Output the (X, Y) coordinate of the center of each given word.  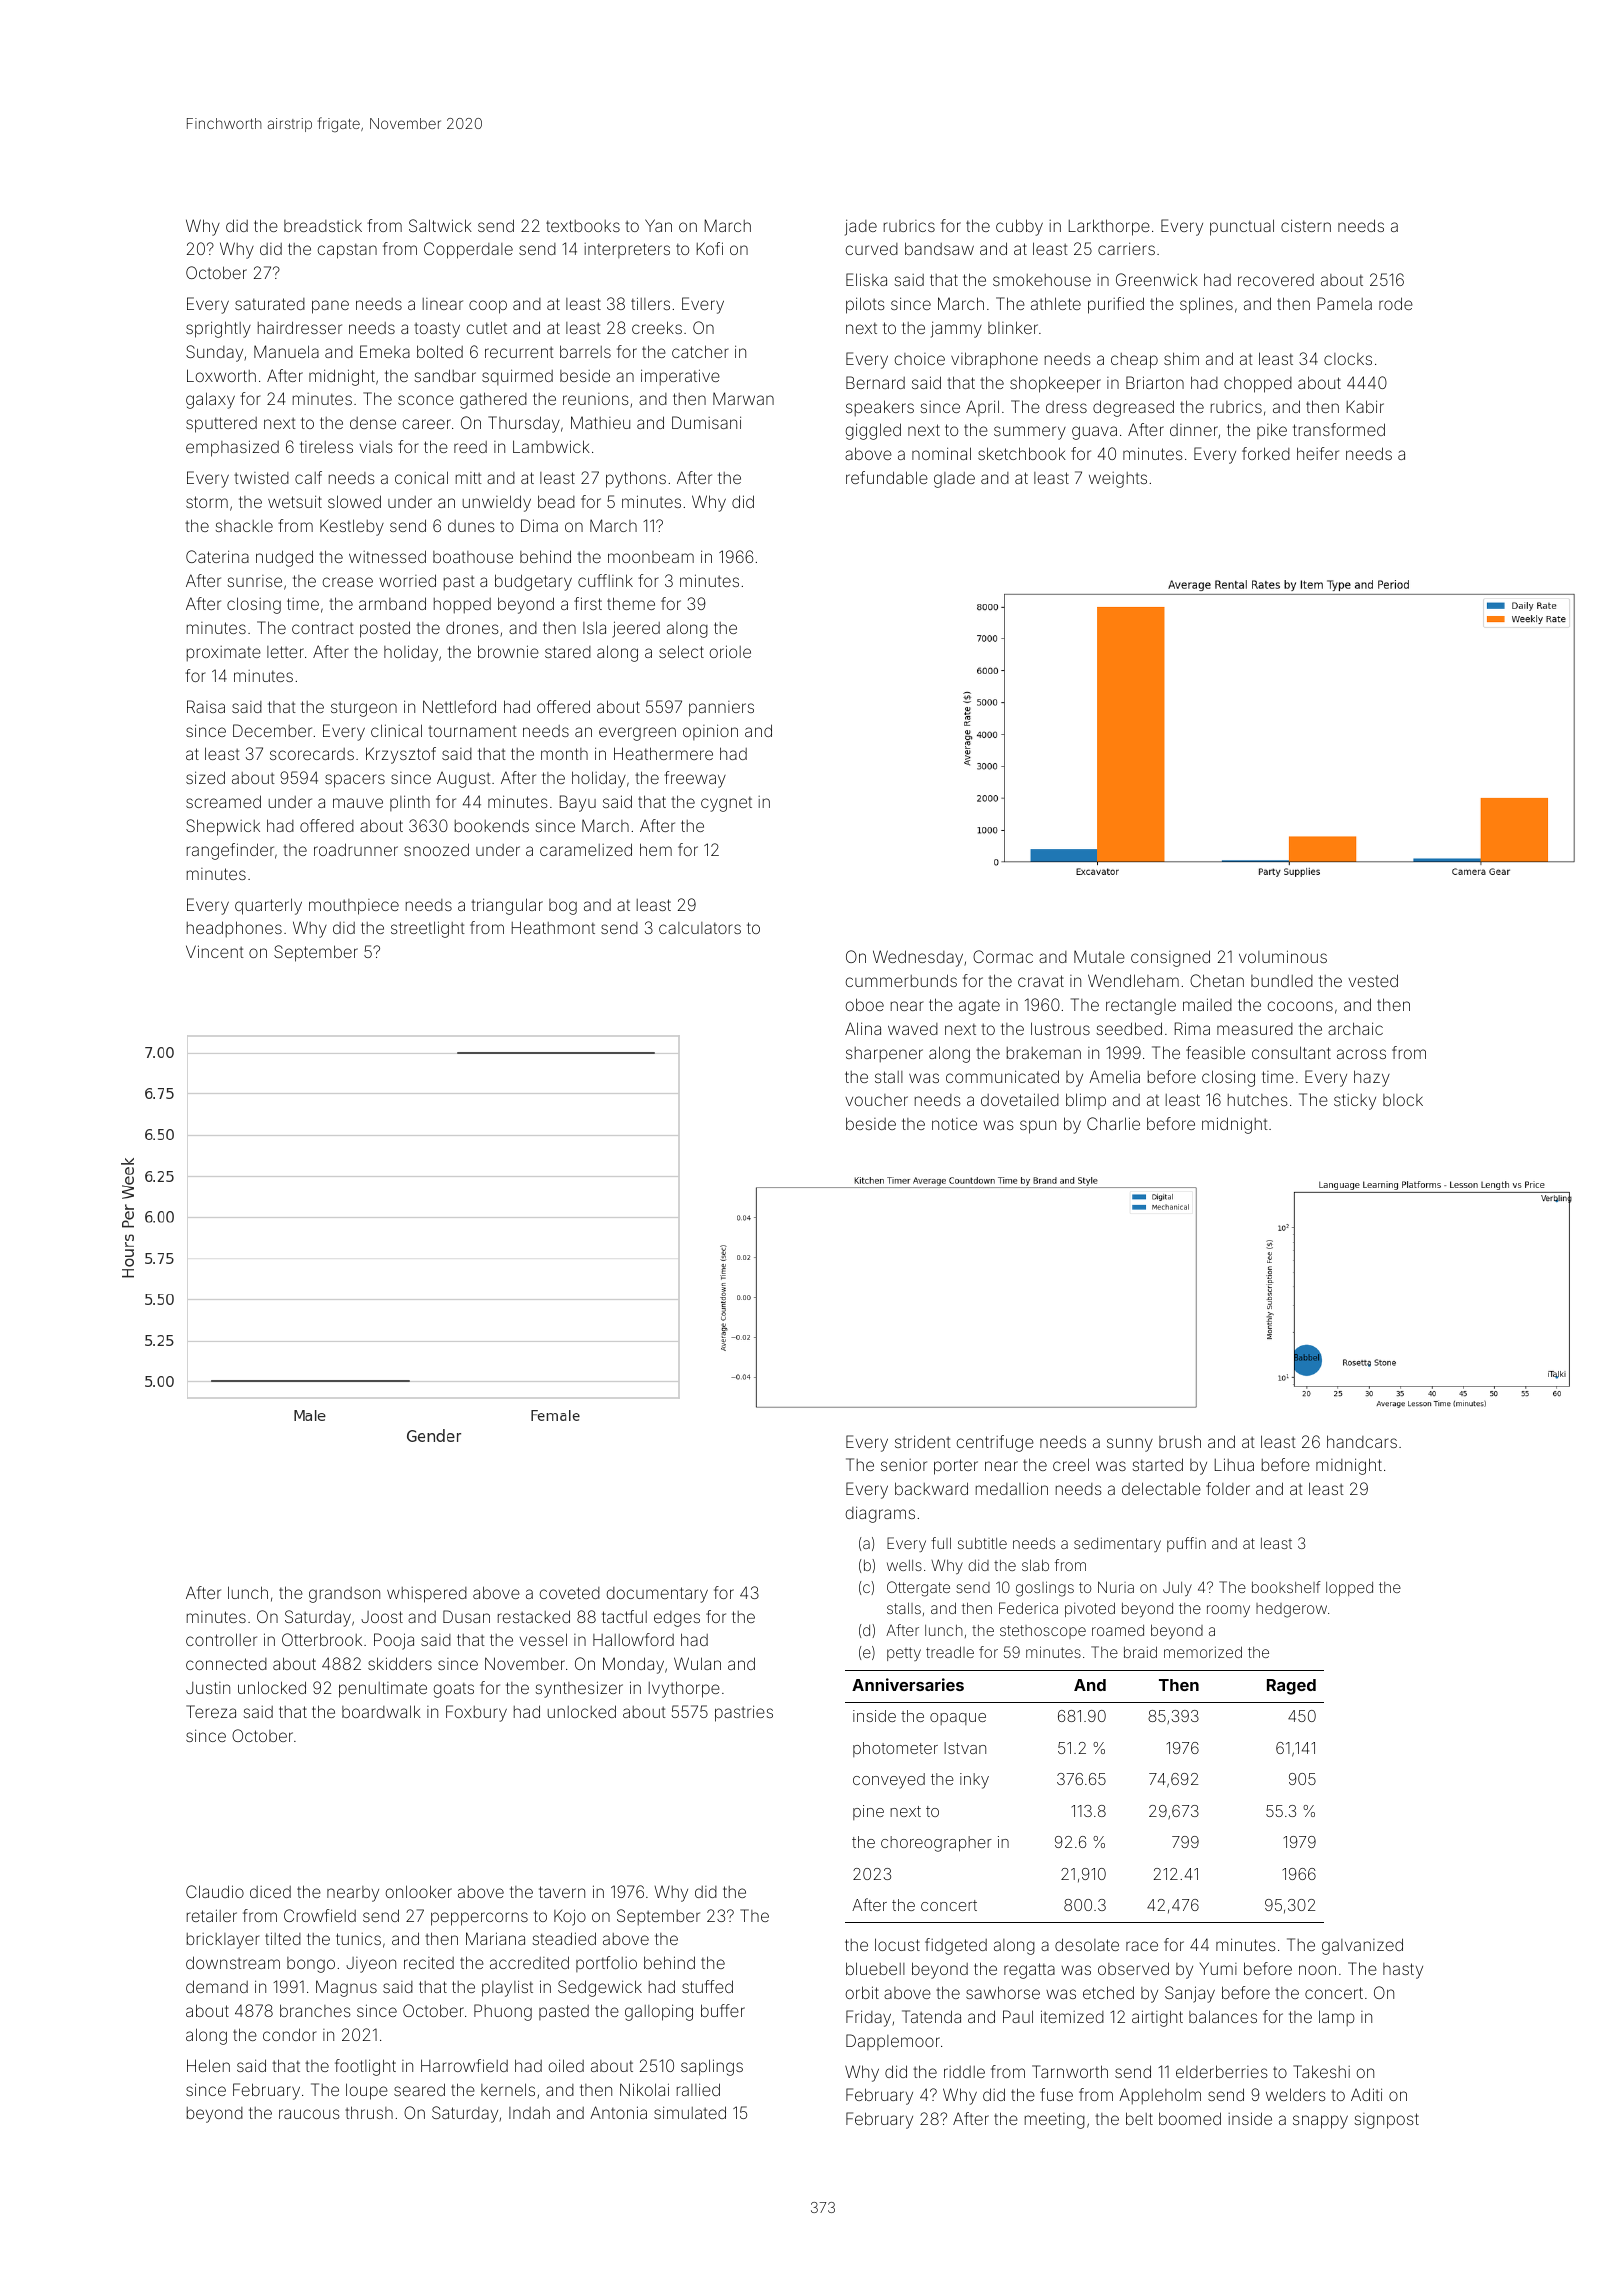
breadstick (323, 225)
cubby (1019, 227)
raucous (309, 2114)
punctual (1242, 227)
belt (1139, 2118)
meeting (1055, 2121)
